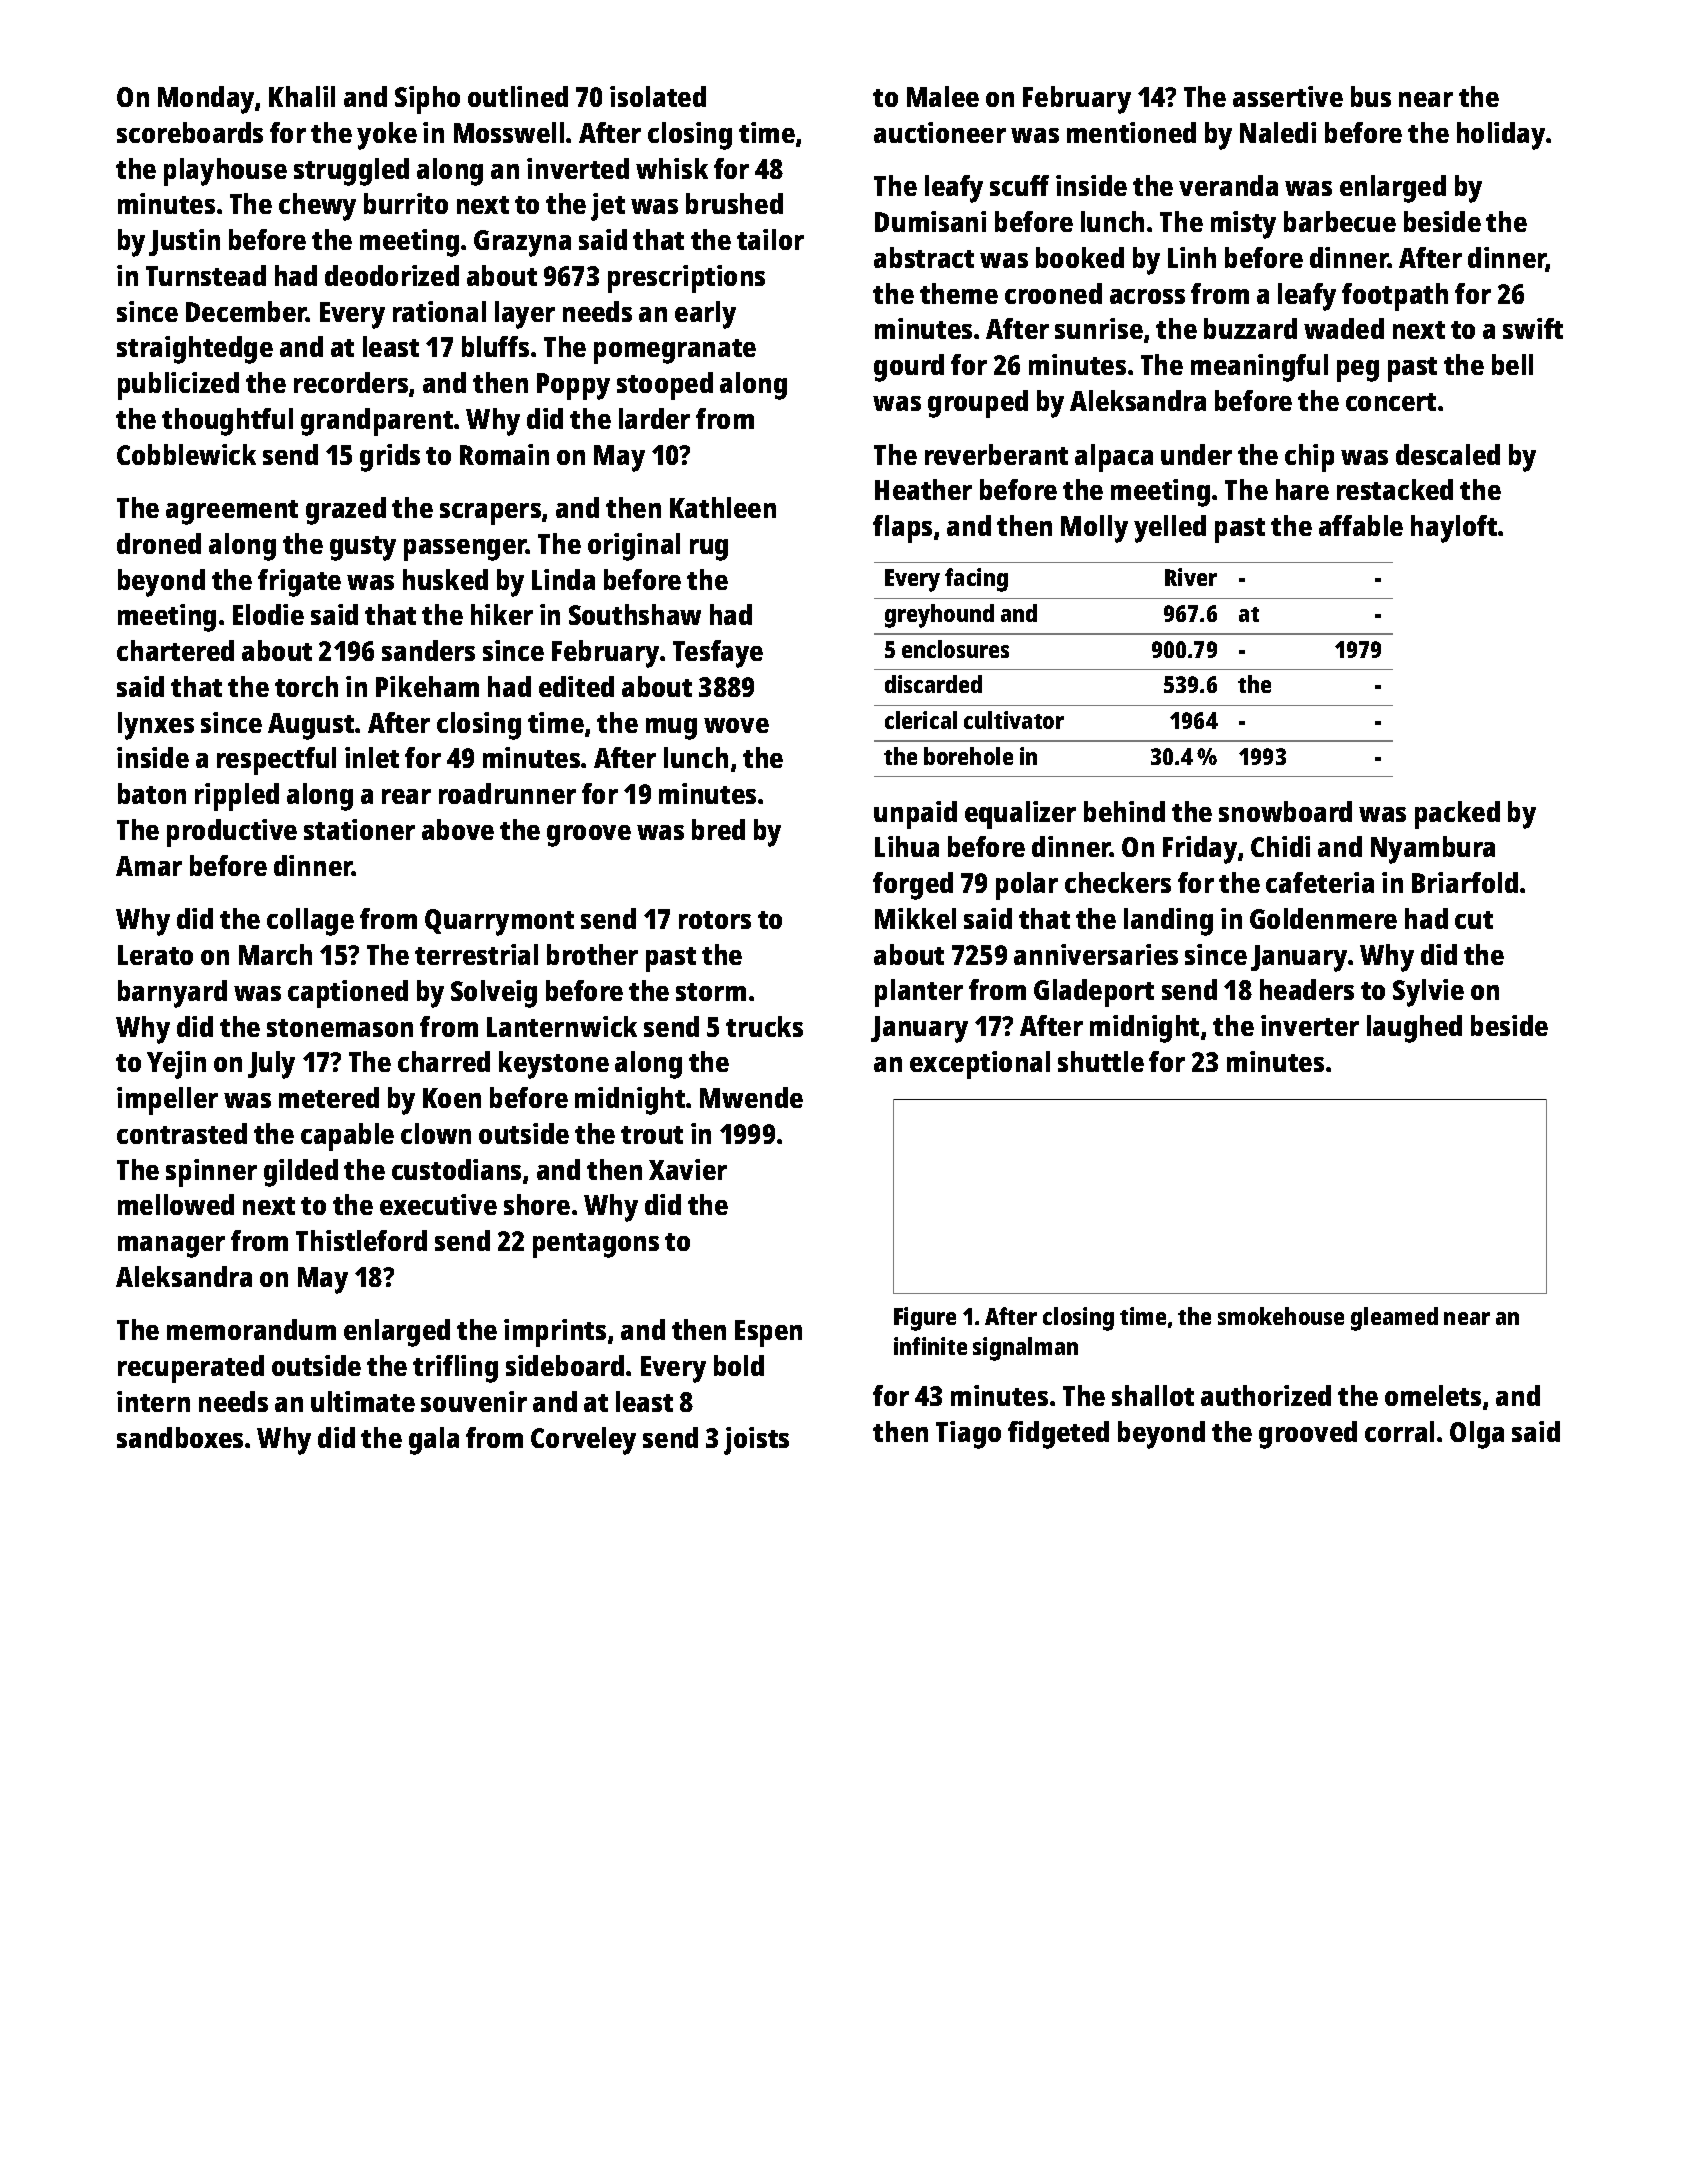 This page has height=2178, width=1683. I want to click on yoke, so click(387, 136).
